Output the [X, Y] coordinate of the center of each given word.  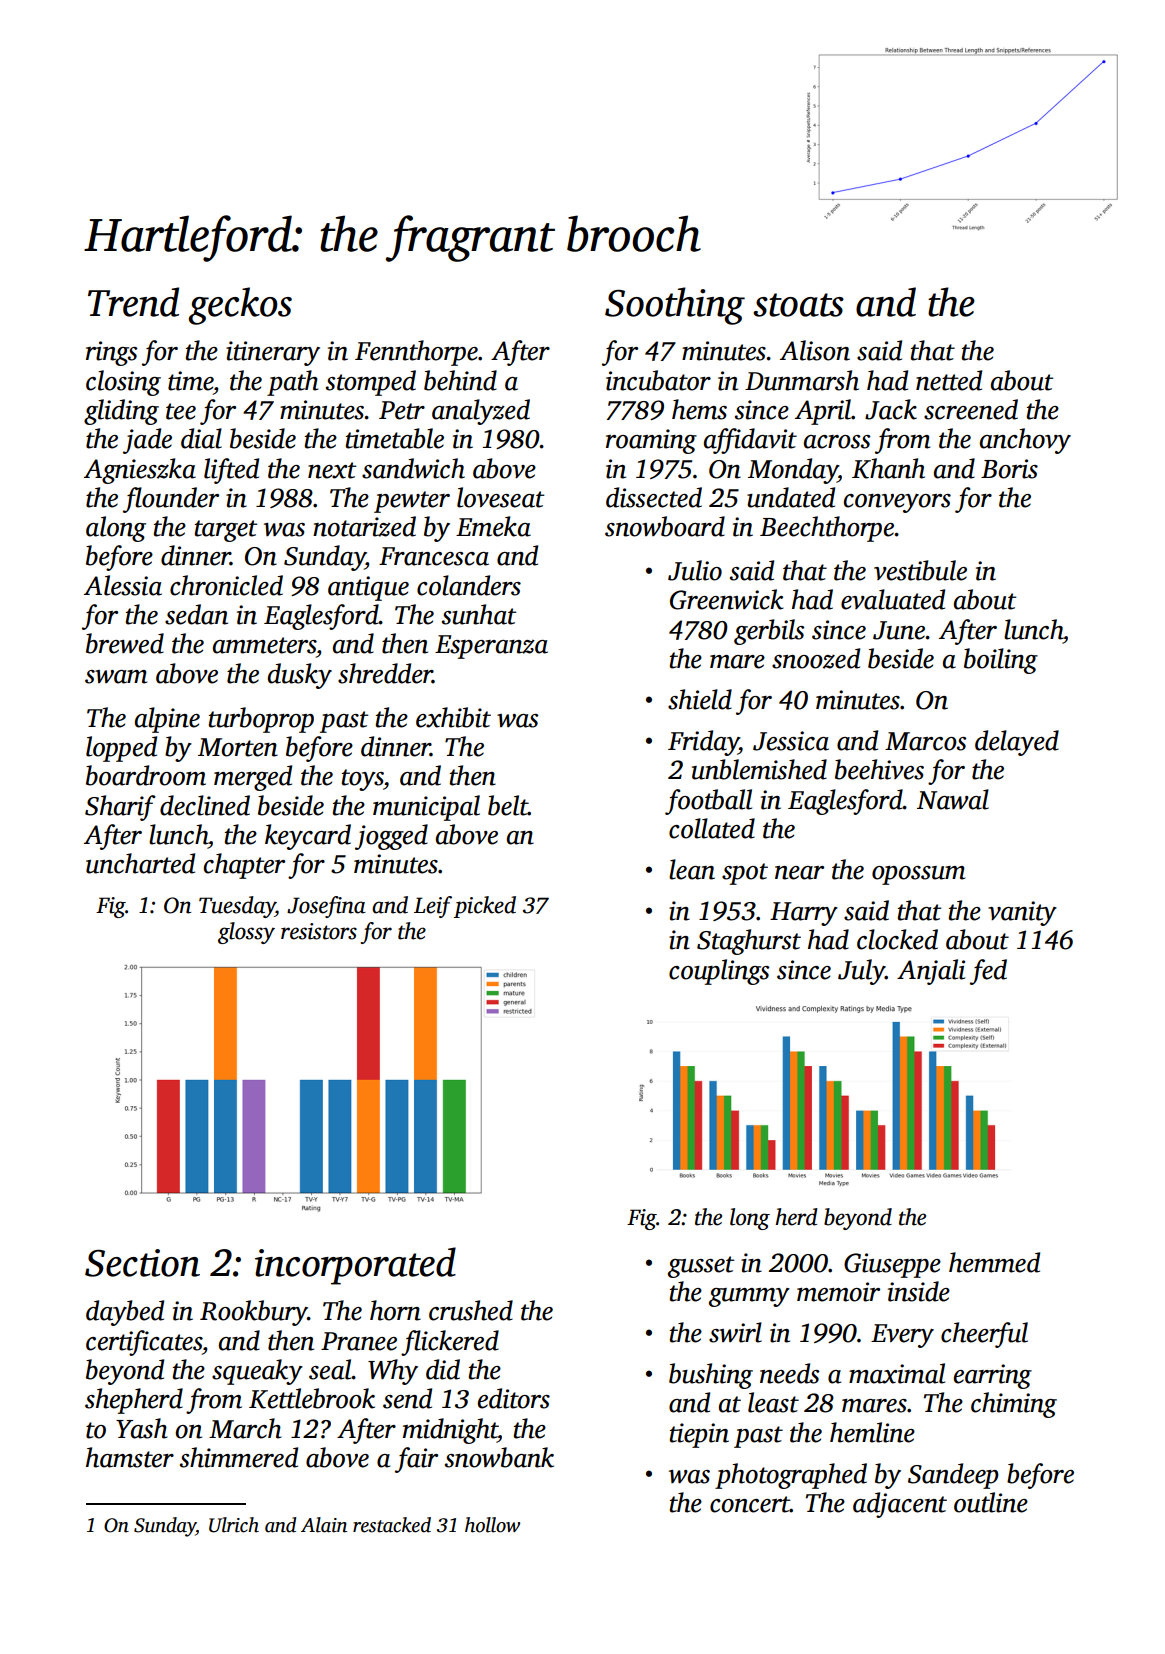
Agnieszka [140, 471]
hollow [492, 1525]
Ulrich [234, 1525]
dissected [654, 497]
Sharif [120, 808]
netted [949, 380]
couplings [719, 972]
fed [988, 972]
